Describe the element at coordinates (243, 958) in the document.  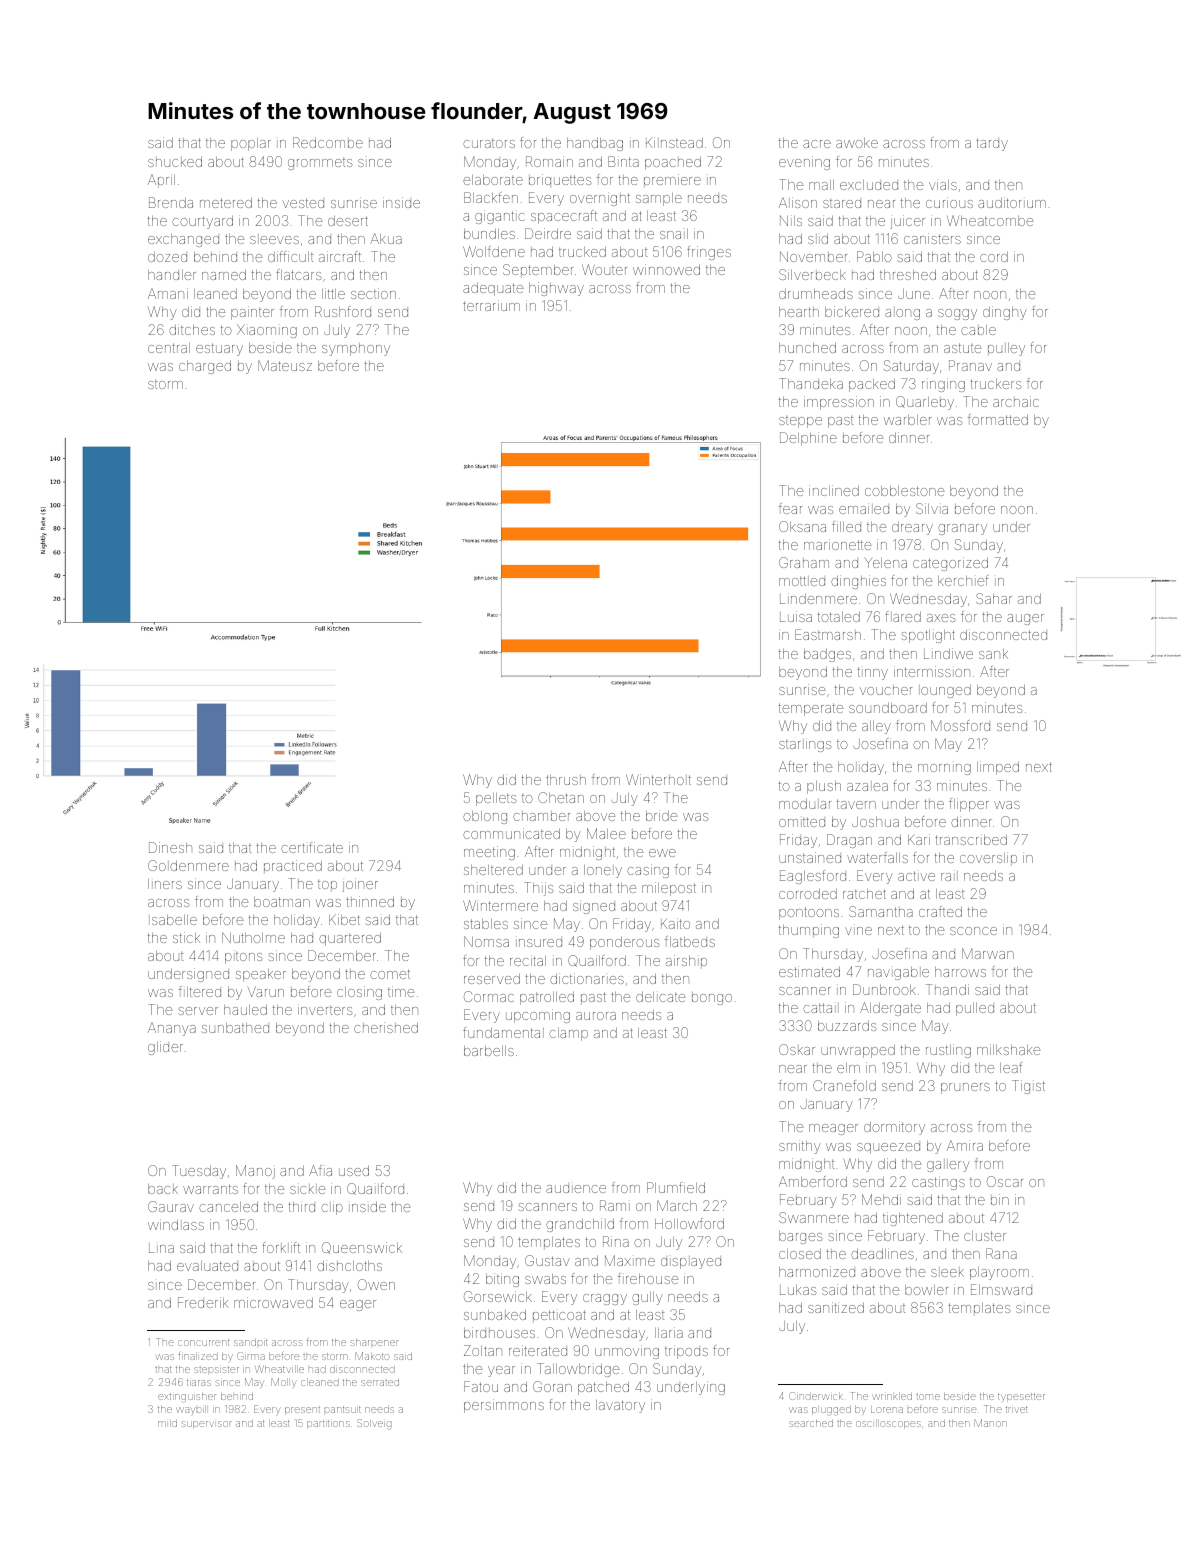
I see `pitons` at that location.
